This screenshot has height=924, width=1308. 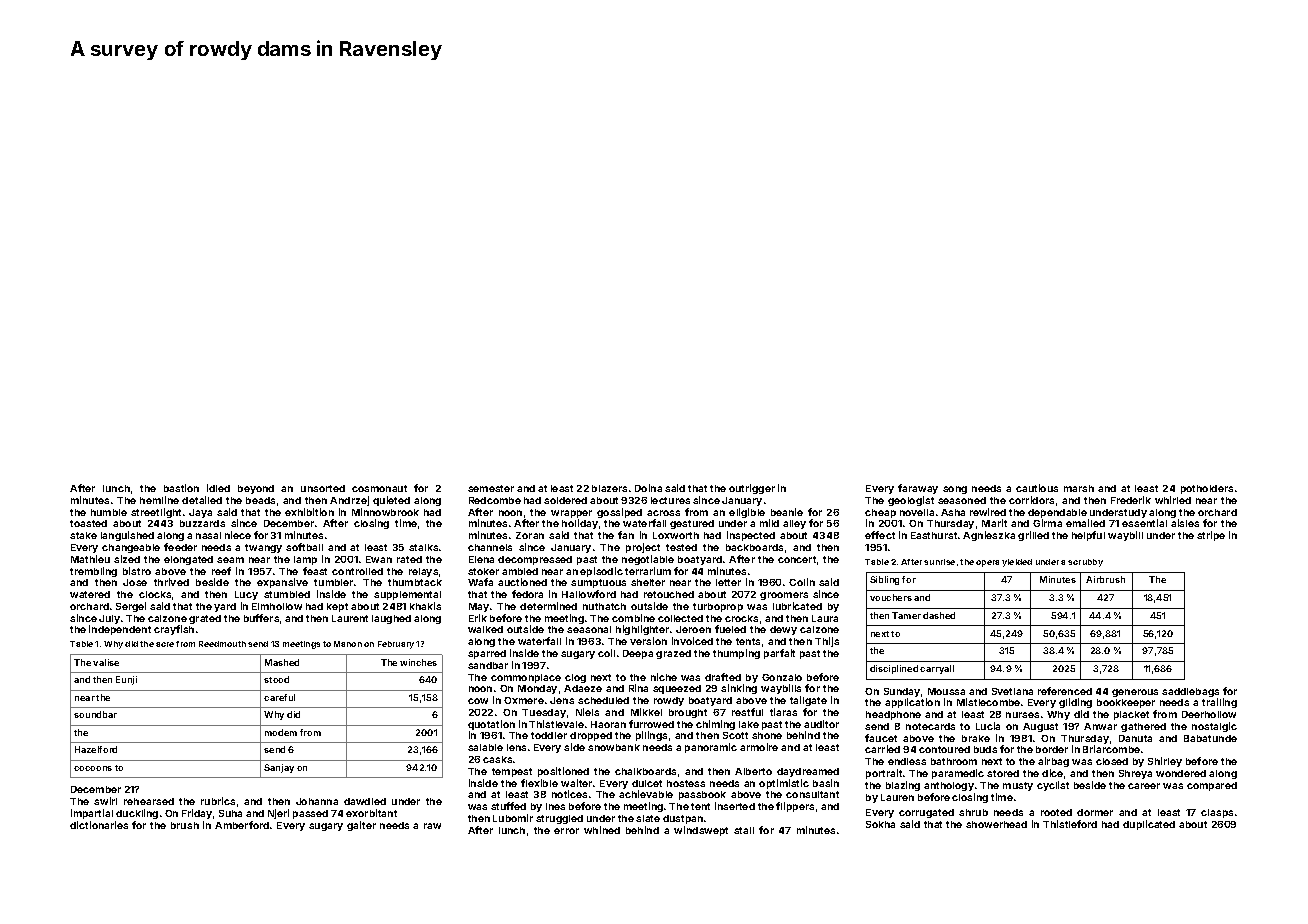 I want to click on idled, so click(x=218, y=488).
